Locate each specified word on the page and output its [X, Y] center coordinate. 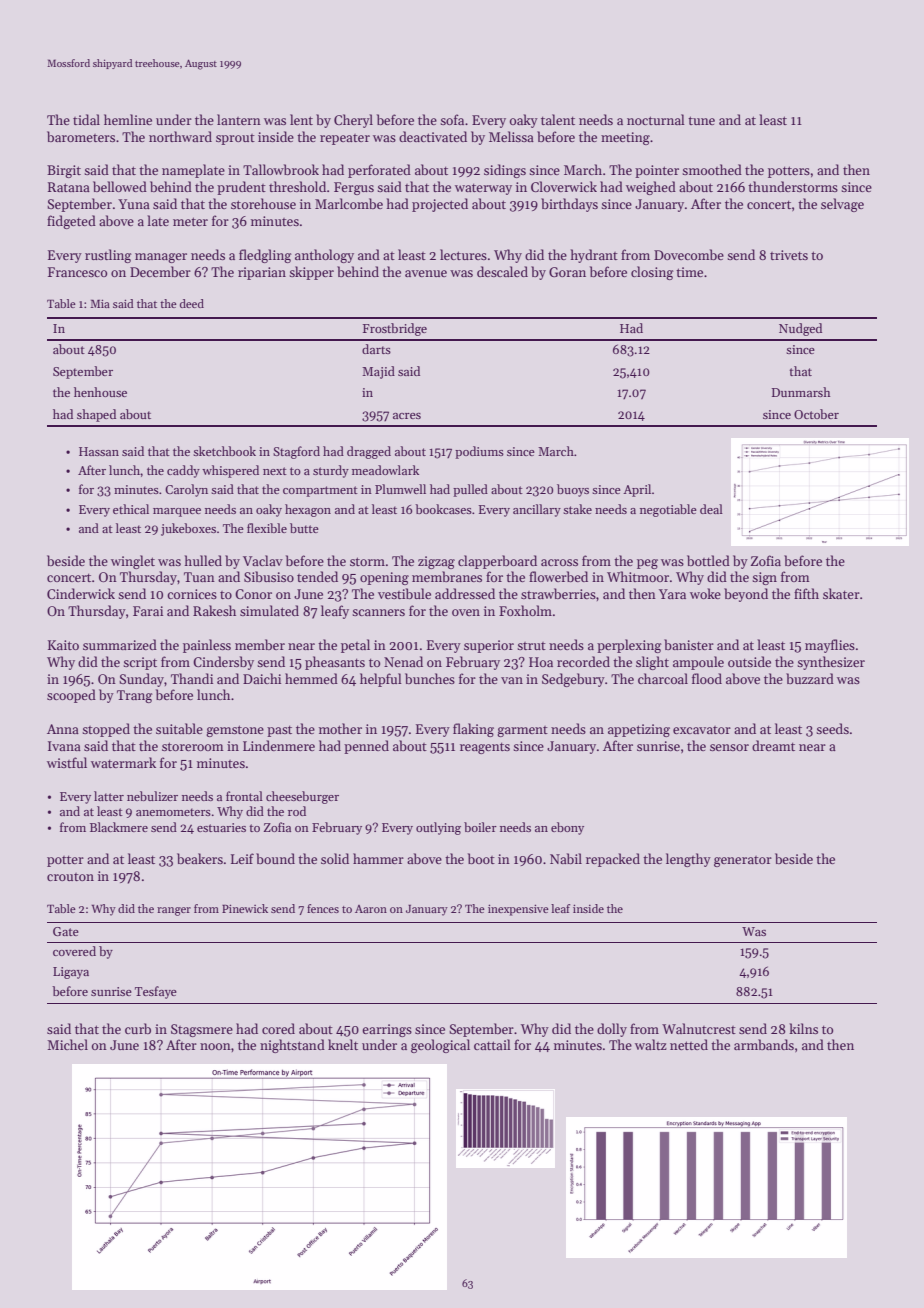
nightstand [292, 1046]
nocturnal [656, 119]
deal [711, 509]
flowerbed [558, 576]
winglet [133, 562]
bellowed [120, 186]
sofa [452, 119]
